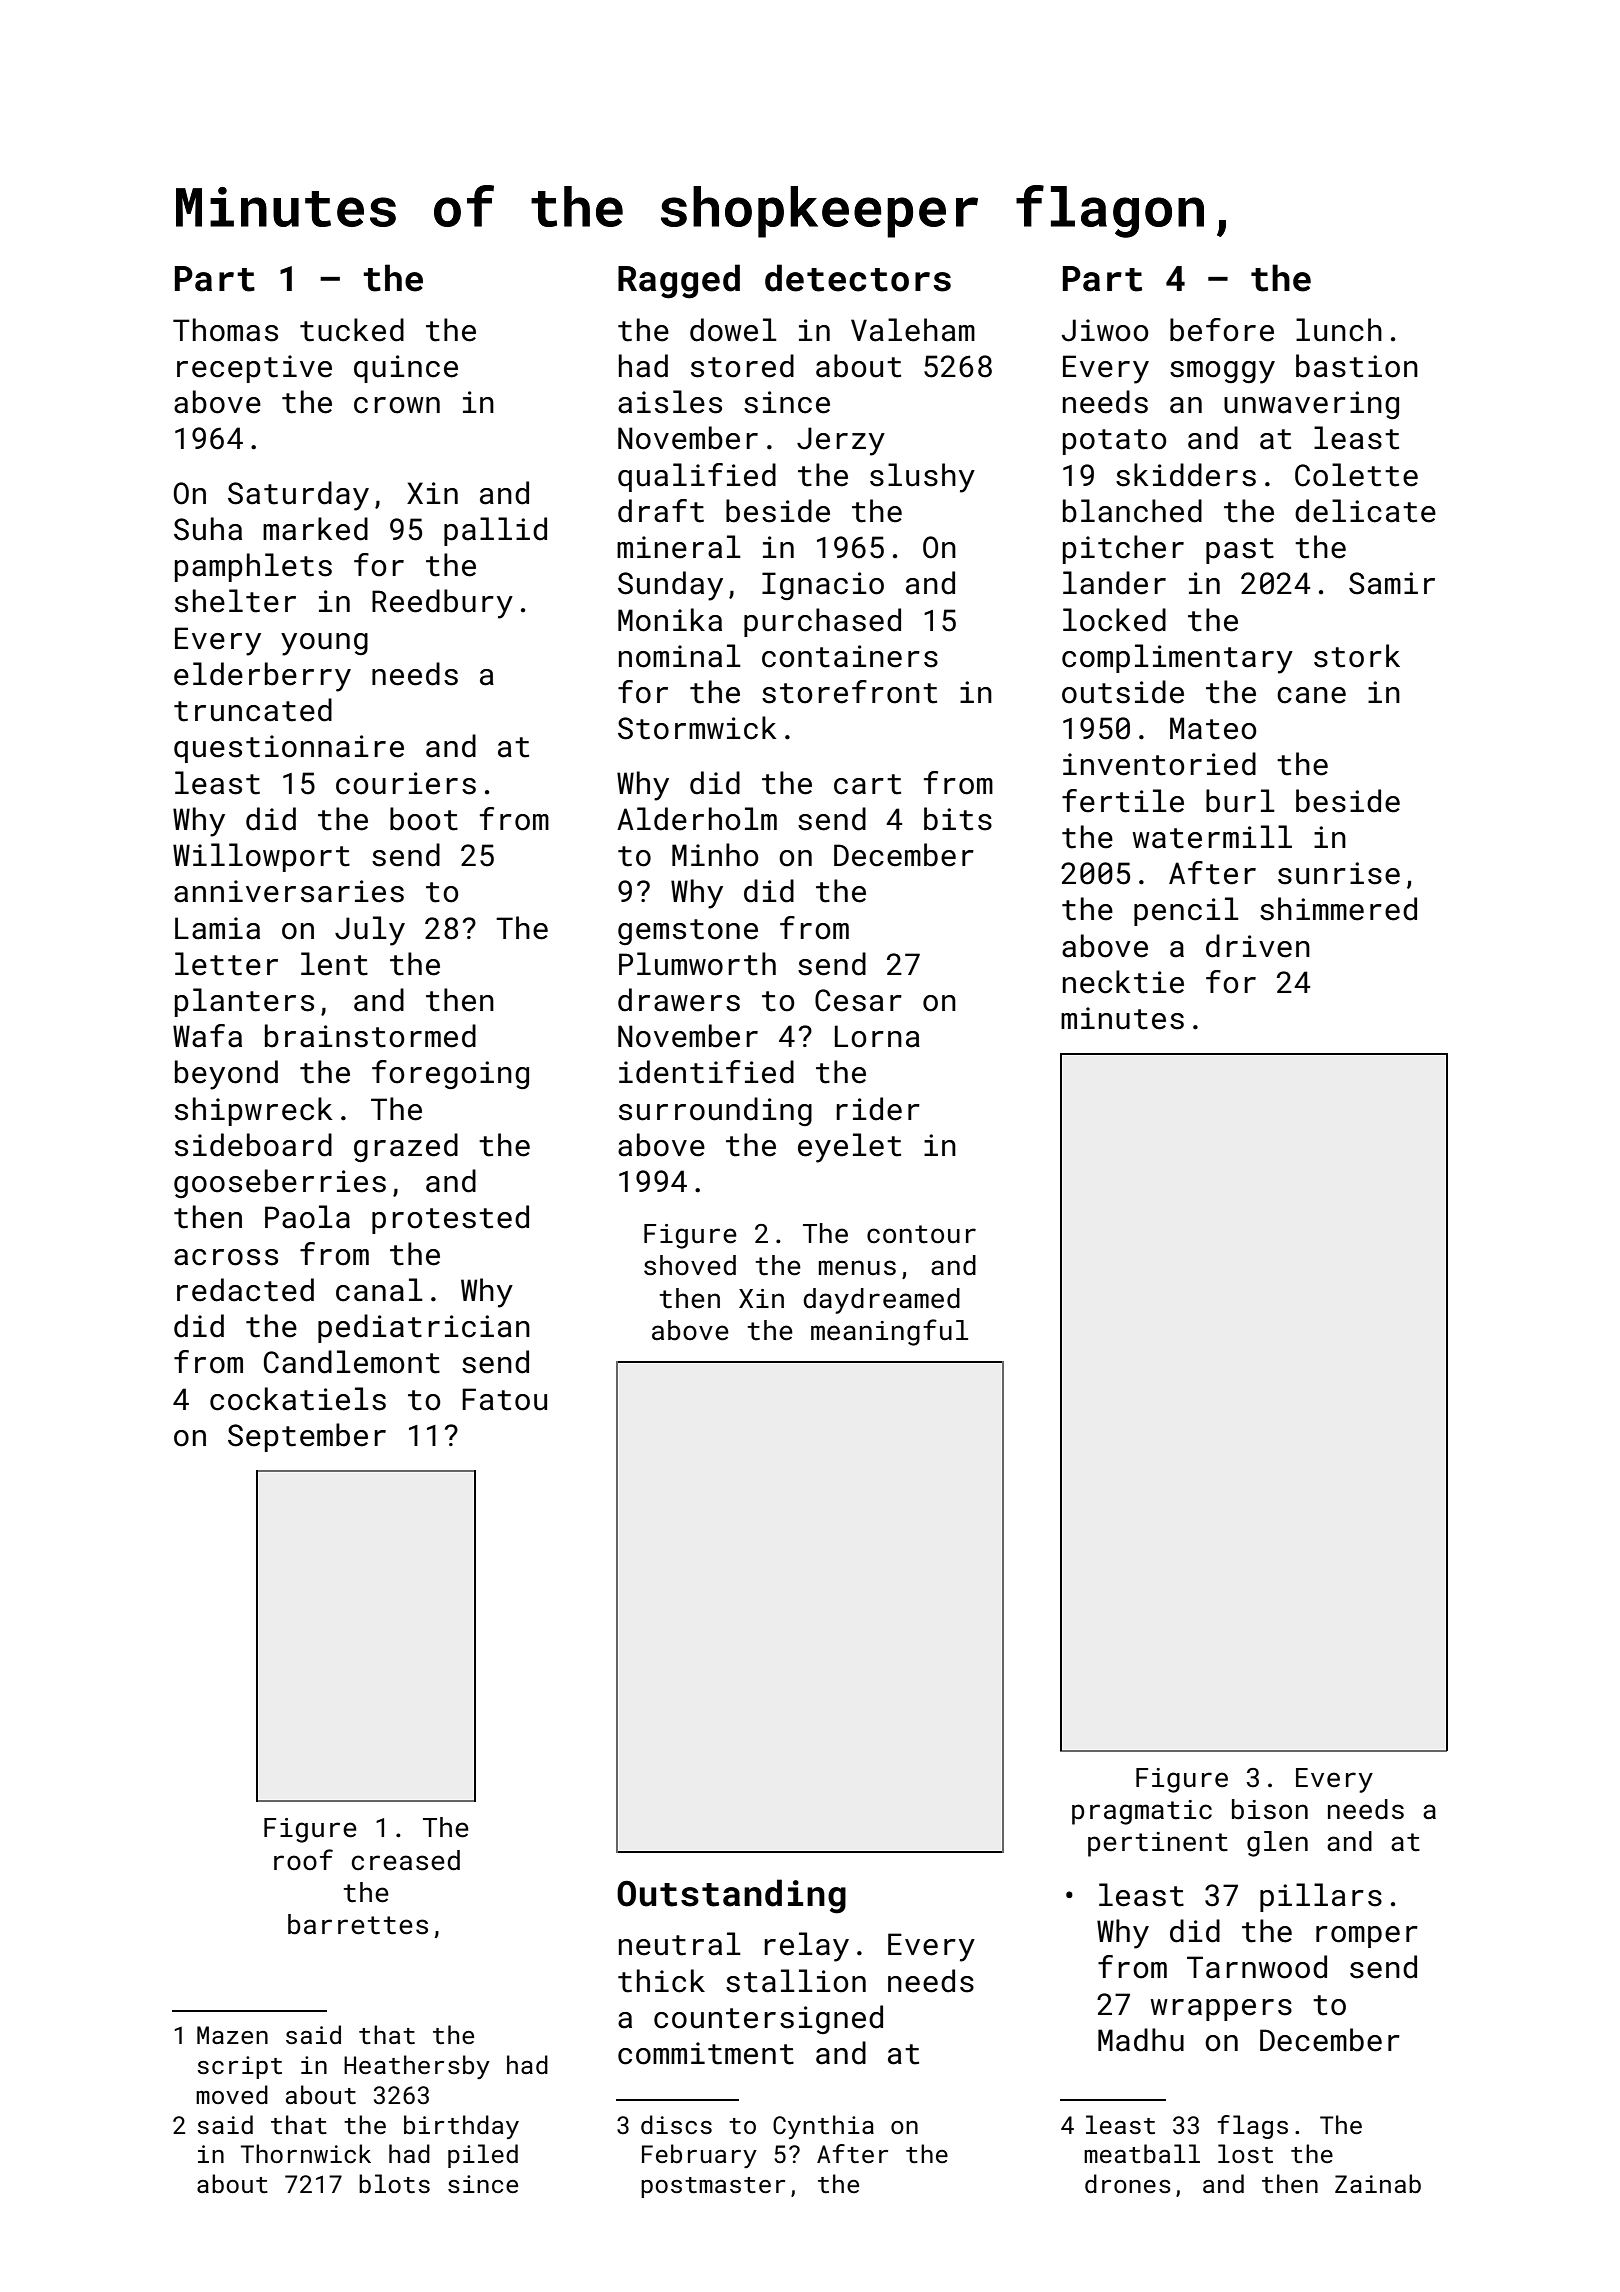 This image has width=1620, height=2292. Describe the element at coordinates (731, 1896) in the image. I see `Outstanding` at that location.
